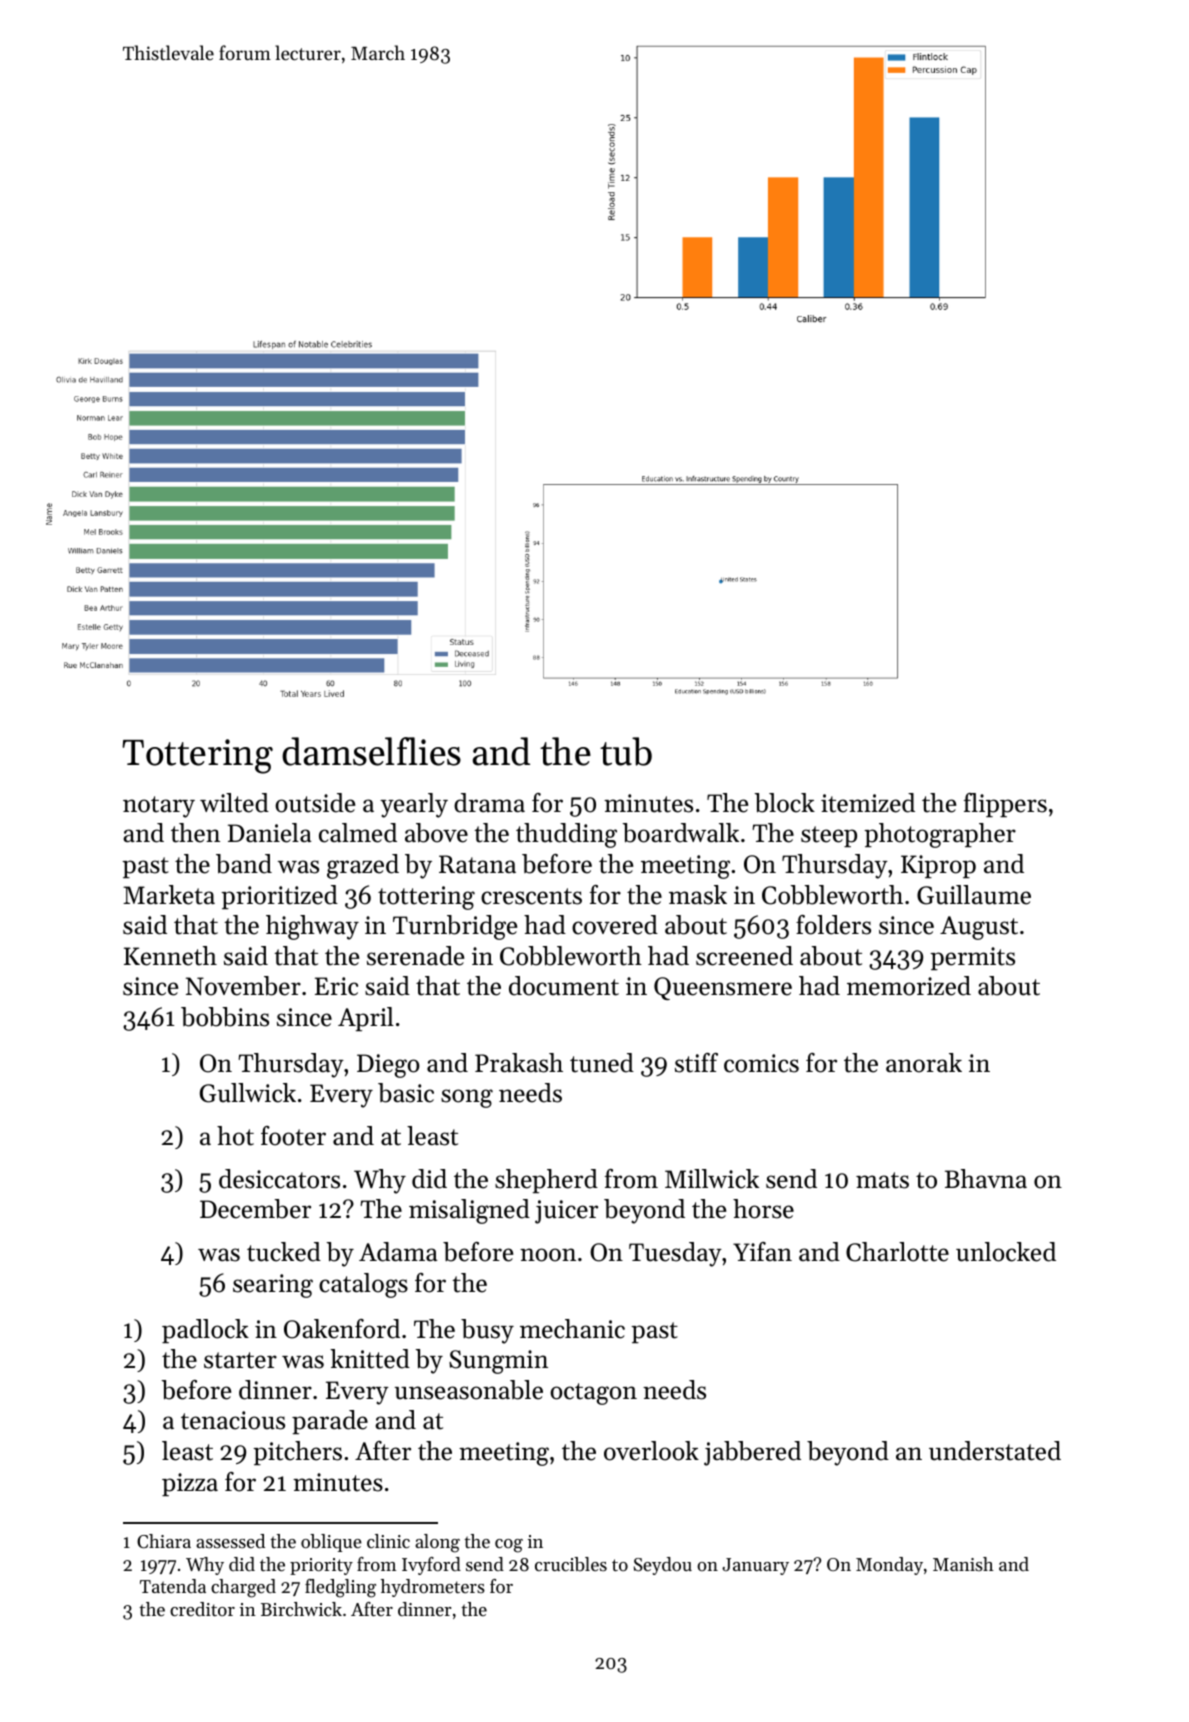 This image has height=1722, width=1189. I want to click on pitchers, so click(297, 1453).
